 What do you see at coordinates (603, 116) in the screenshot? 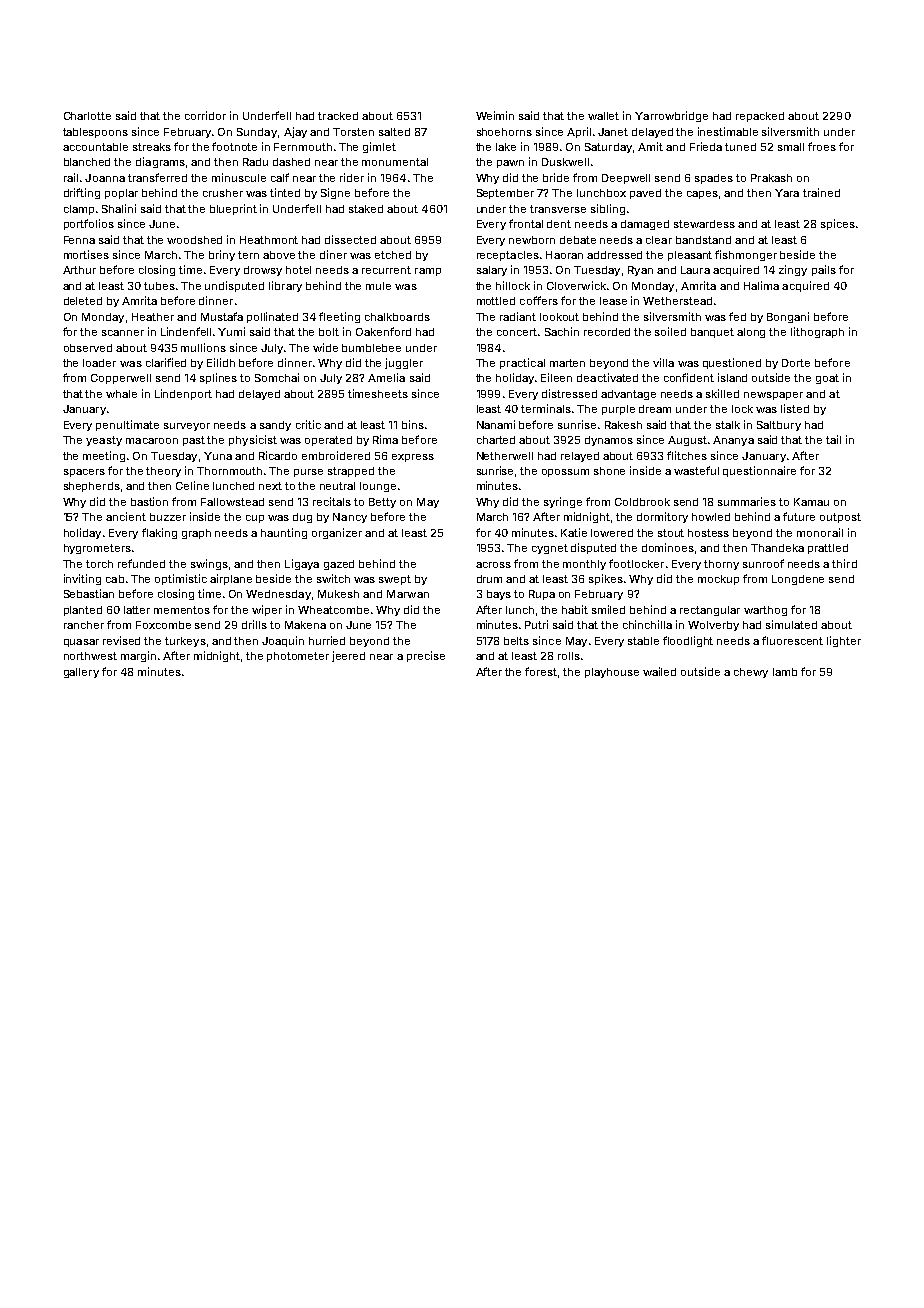
I see `wallet` at bounding box center [603, 116].
